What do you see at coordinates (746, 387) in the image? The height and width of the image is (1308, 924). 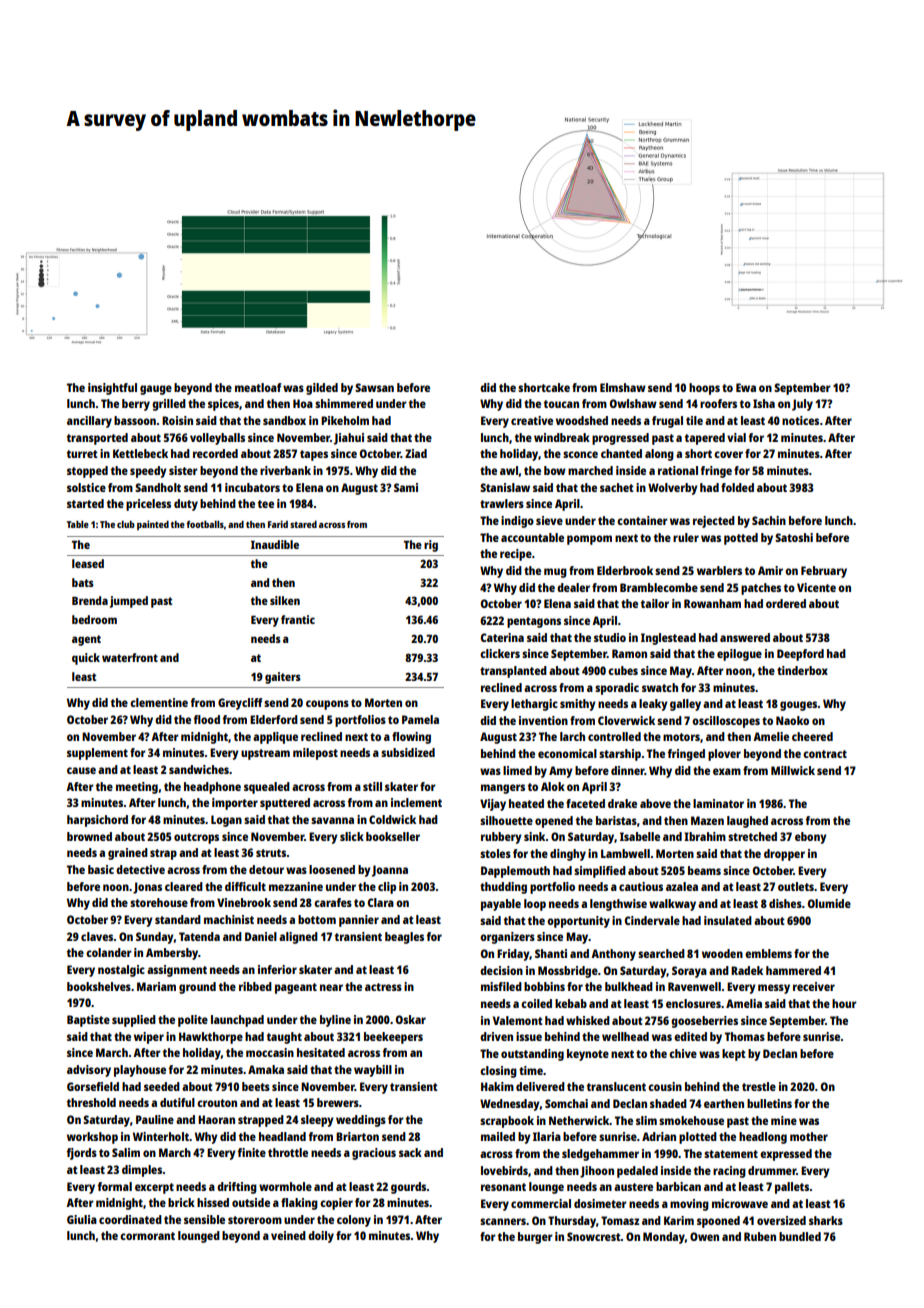 I see `Ewa` at bounding box center [746, 387].
